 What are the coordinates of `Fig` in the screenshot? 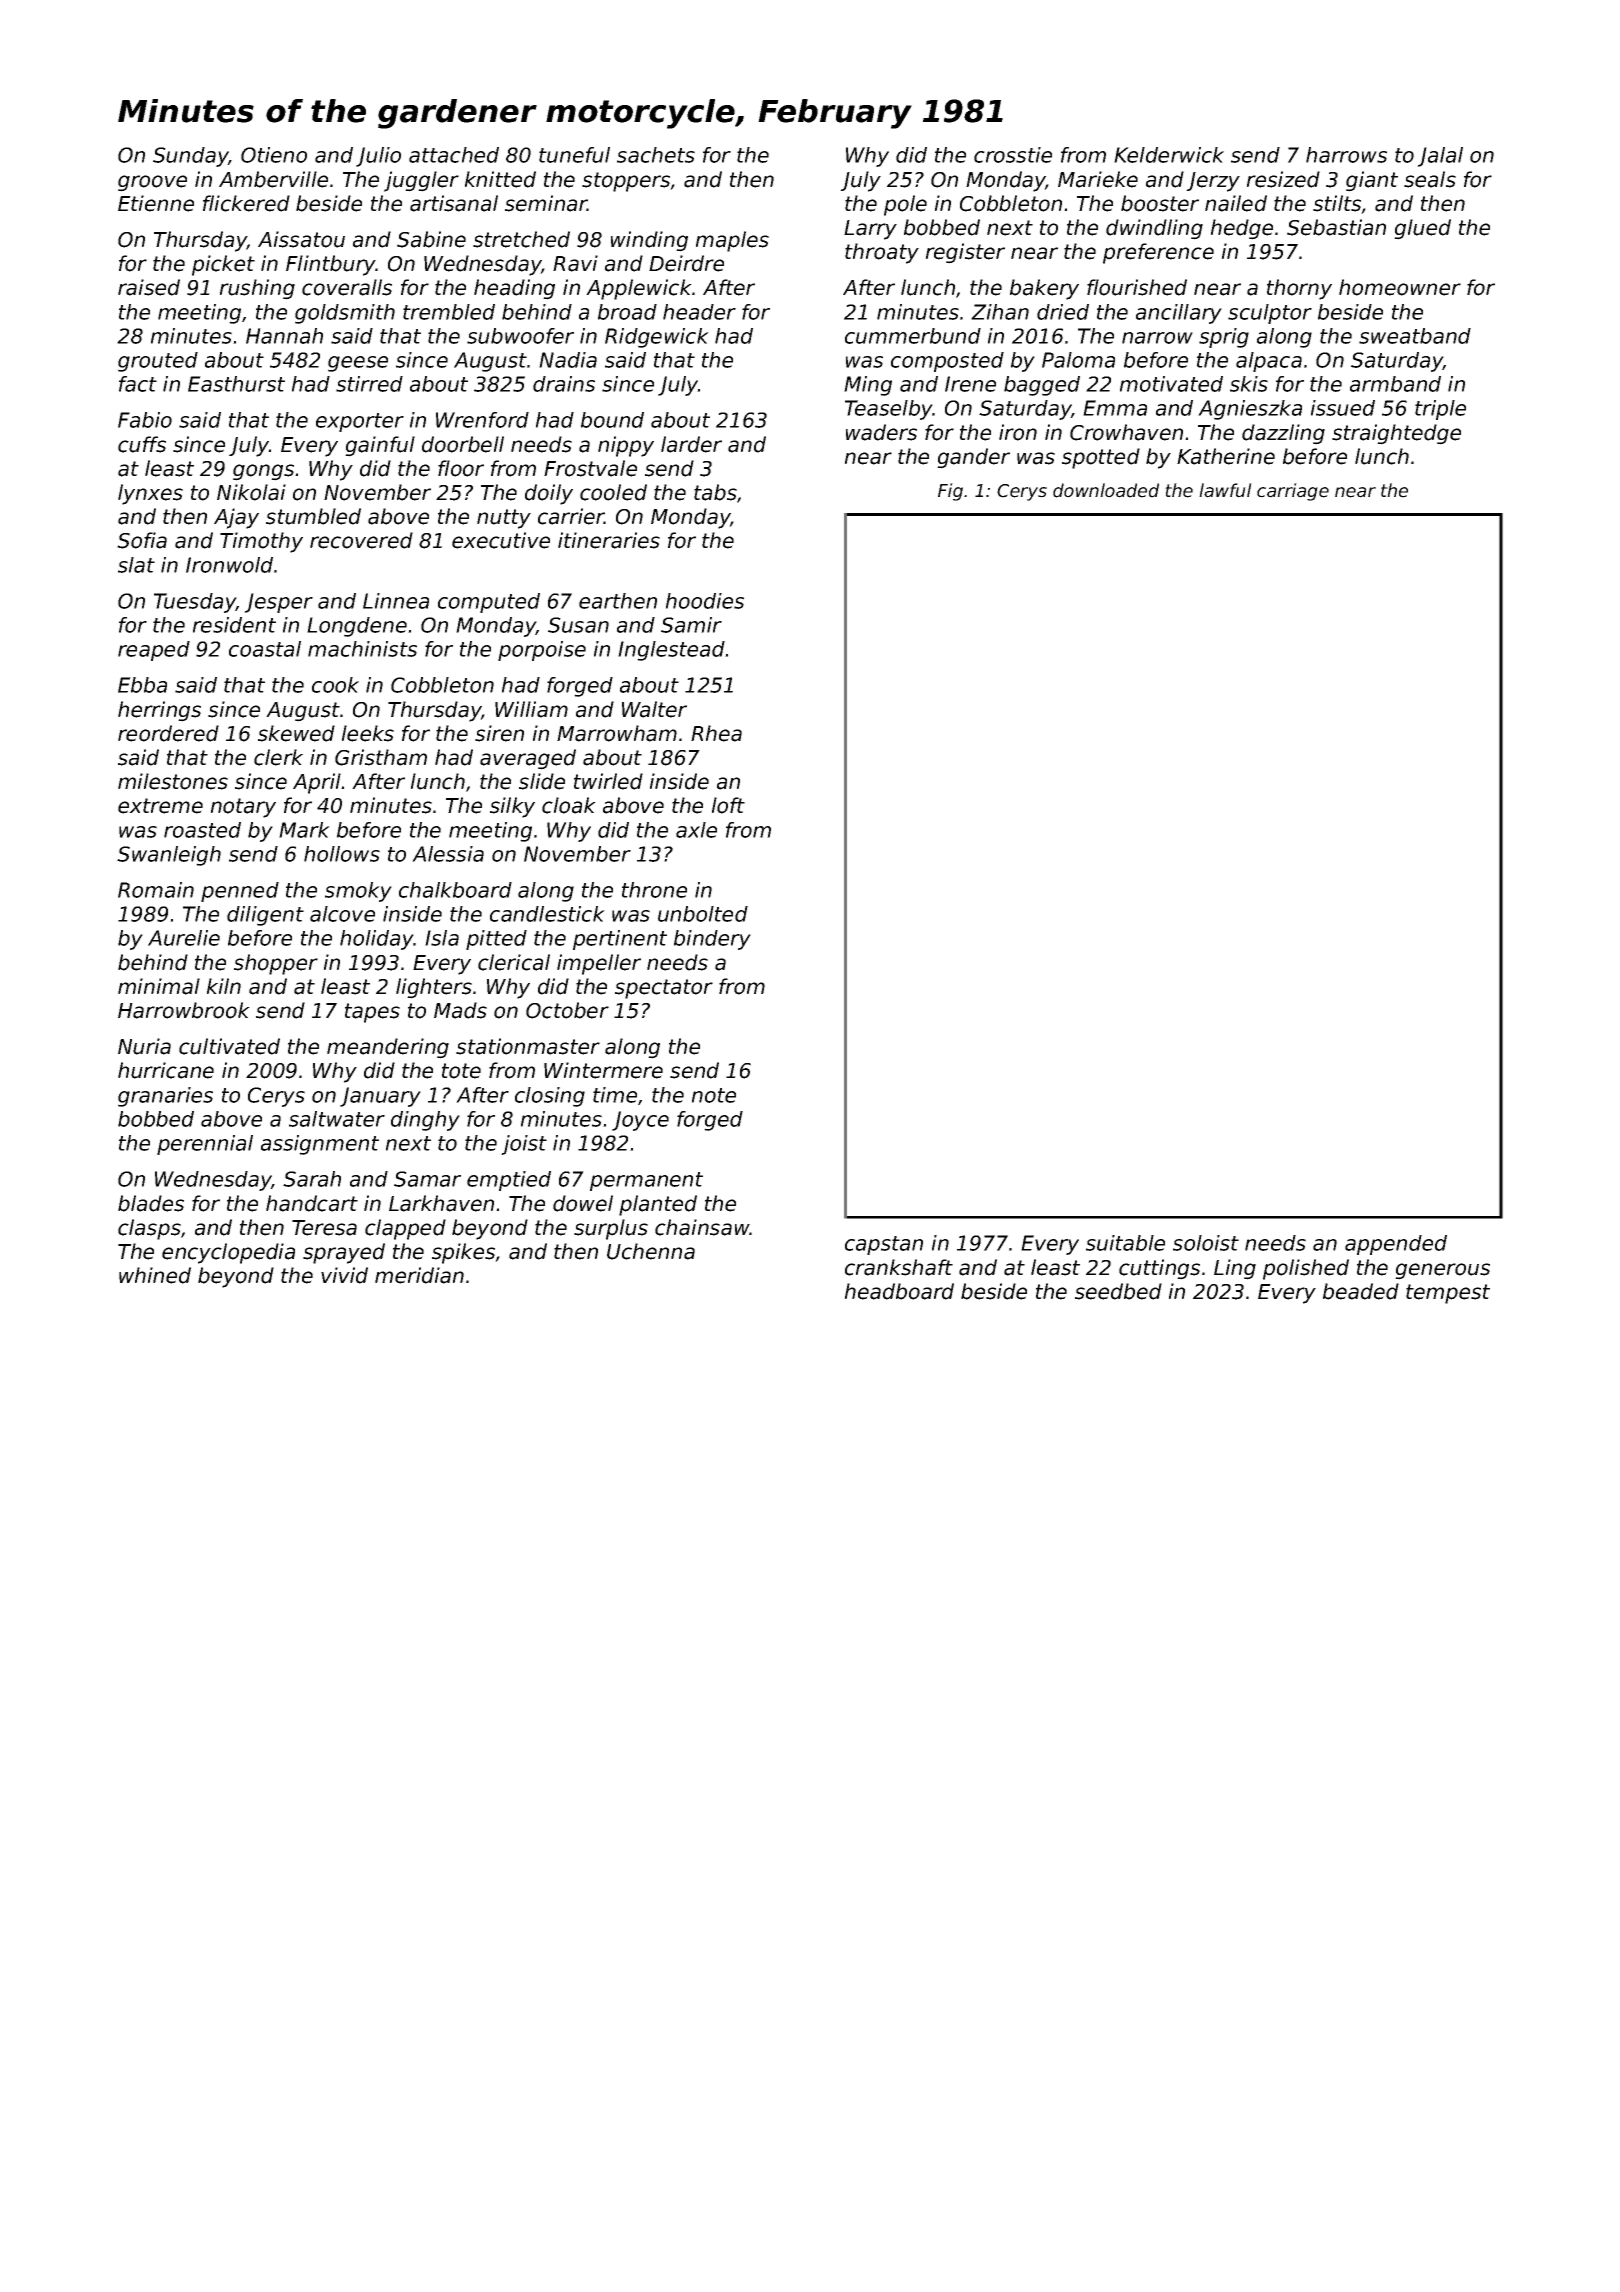 It's located at (950, 492).
